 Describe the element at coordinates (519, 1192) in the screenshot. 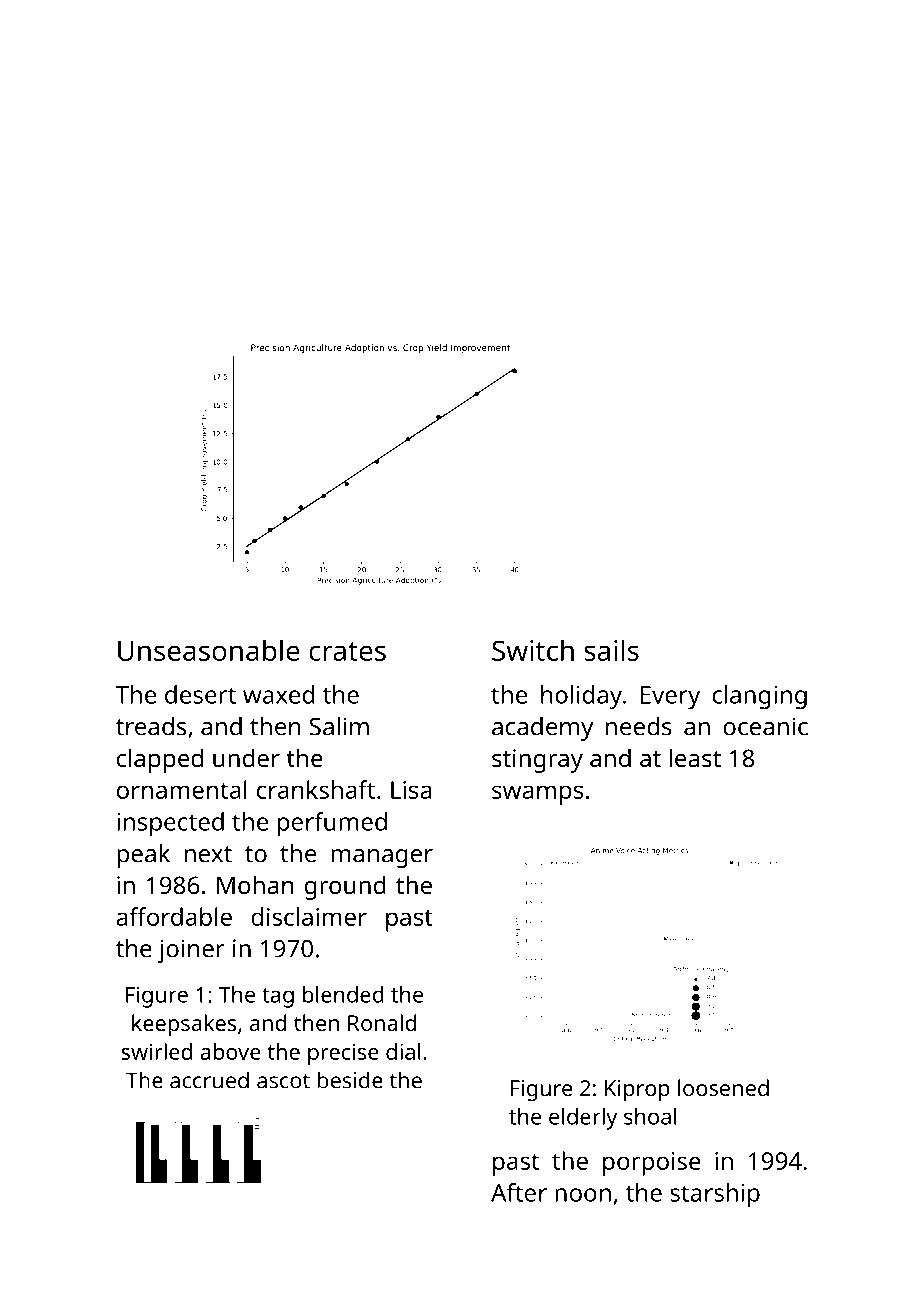

I see `After` at that location.
